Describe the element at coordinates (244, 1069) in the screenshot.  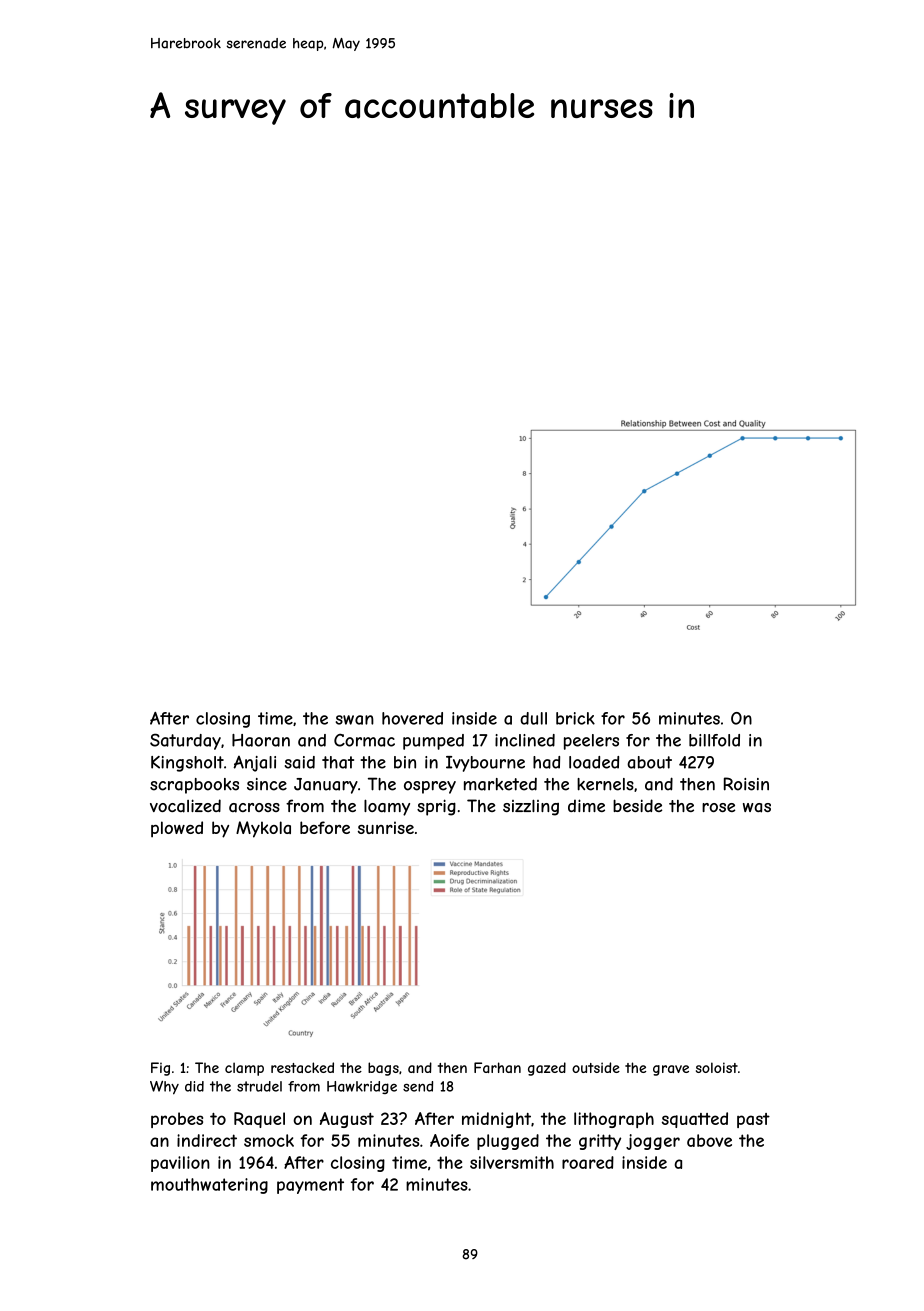
I see `clamp` at that location.
